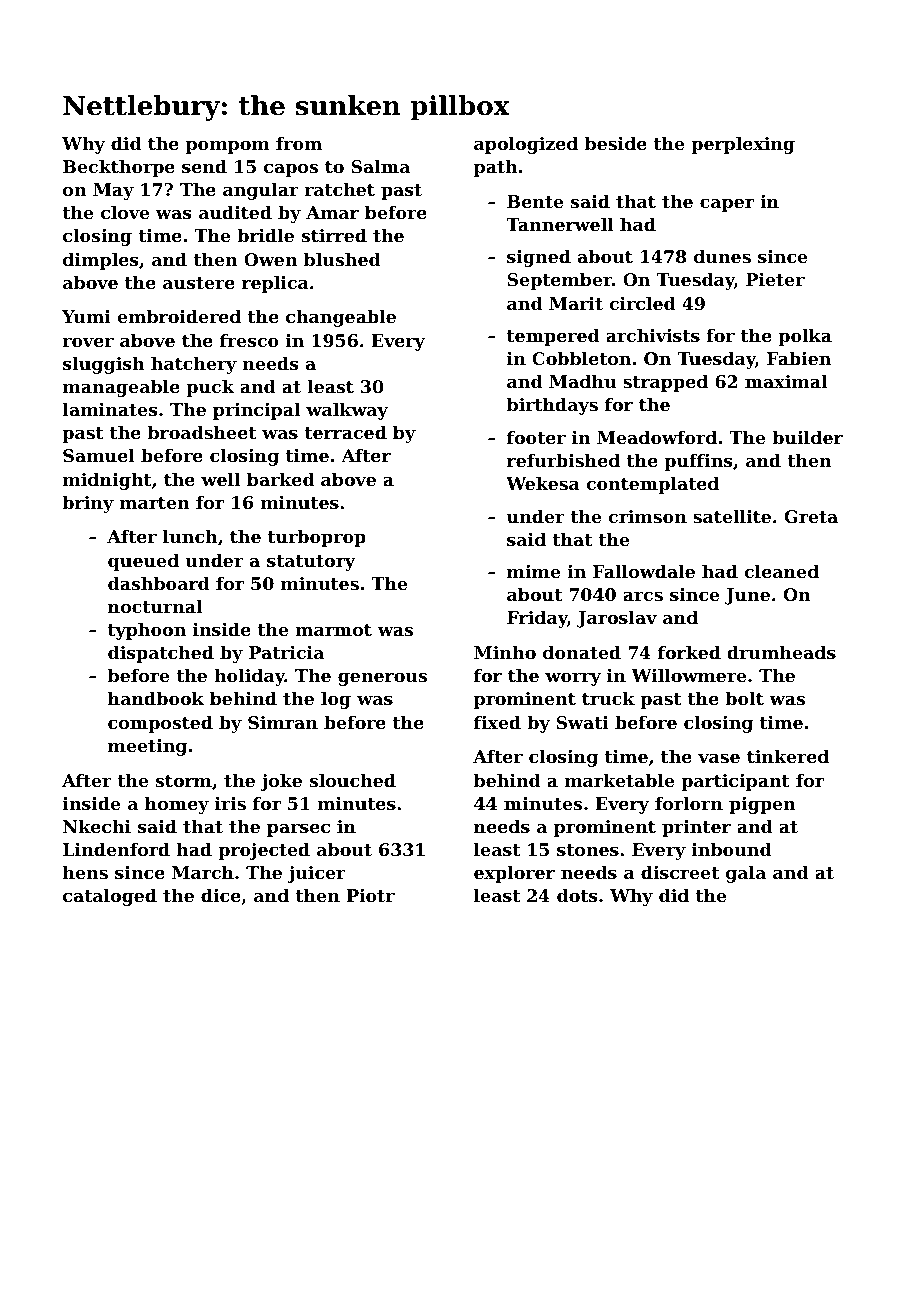  What do you see at coordinates (210, 388) in the screenshot?
I see `puck` at bounding box center [210, 388].
